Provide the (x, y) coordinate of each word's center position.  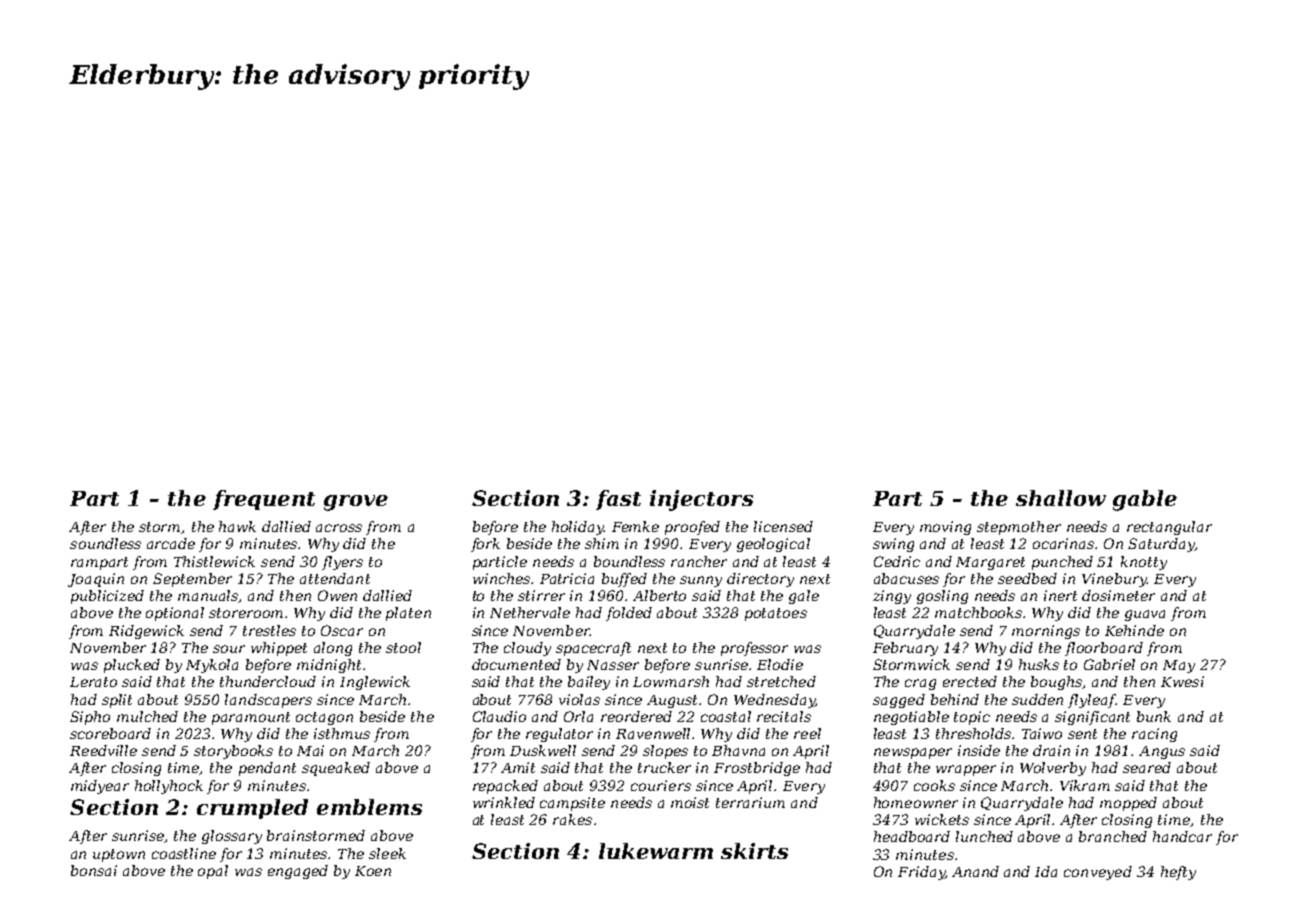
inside (979, 750)
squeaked (336, 769)
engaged (298, 872)
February (905, 649)
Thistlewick (214, 561)
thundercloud (268, 681)
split (117, 701)
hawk (237, 526)
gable (1145, 500)
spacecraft (593, 649)
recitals (784, 716)
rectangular (1169, 528)
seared (1147, 767)
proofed (692, 528)
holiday (578, 528)
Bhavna (738, 750)
